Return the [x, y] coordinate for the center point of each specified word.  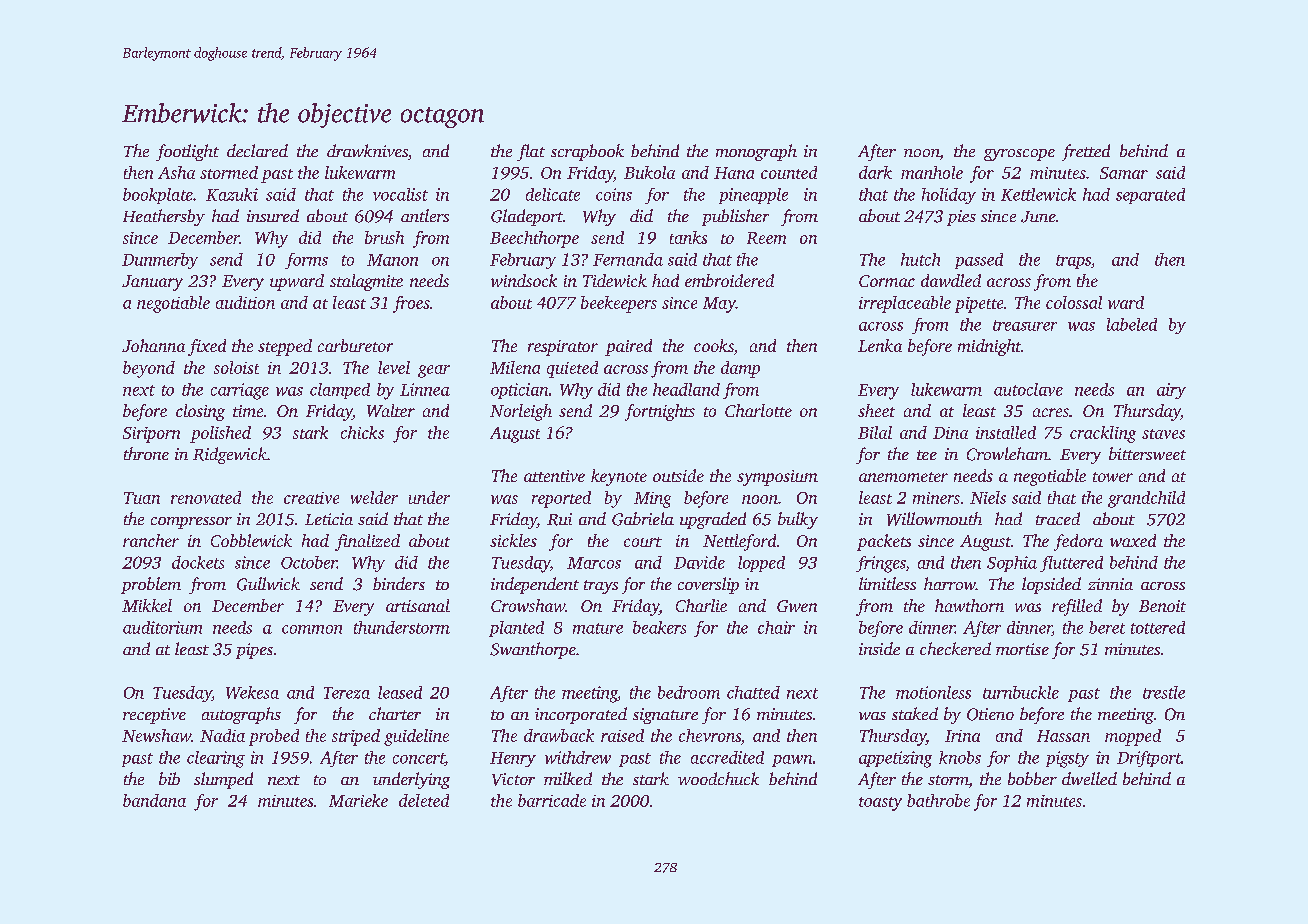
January [152, 283]
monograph [756, 152]
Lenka [880, 345]
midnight [989, 347]
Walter [391, 410]
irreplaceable [905, 304]
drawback [559, 735]
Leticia [329, 519]
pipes [254, 651]
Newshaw [156, 735]
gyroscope [1019, 155]
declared [257, 150]
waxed [1133, 540]
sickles [513, 540]
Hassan [1063, 736]
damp [740, 369]
